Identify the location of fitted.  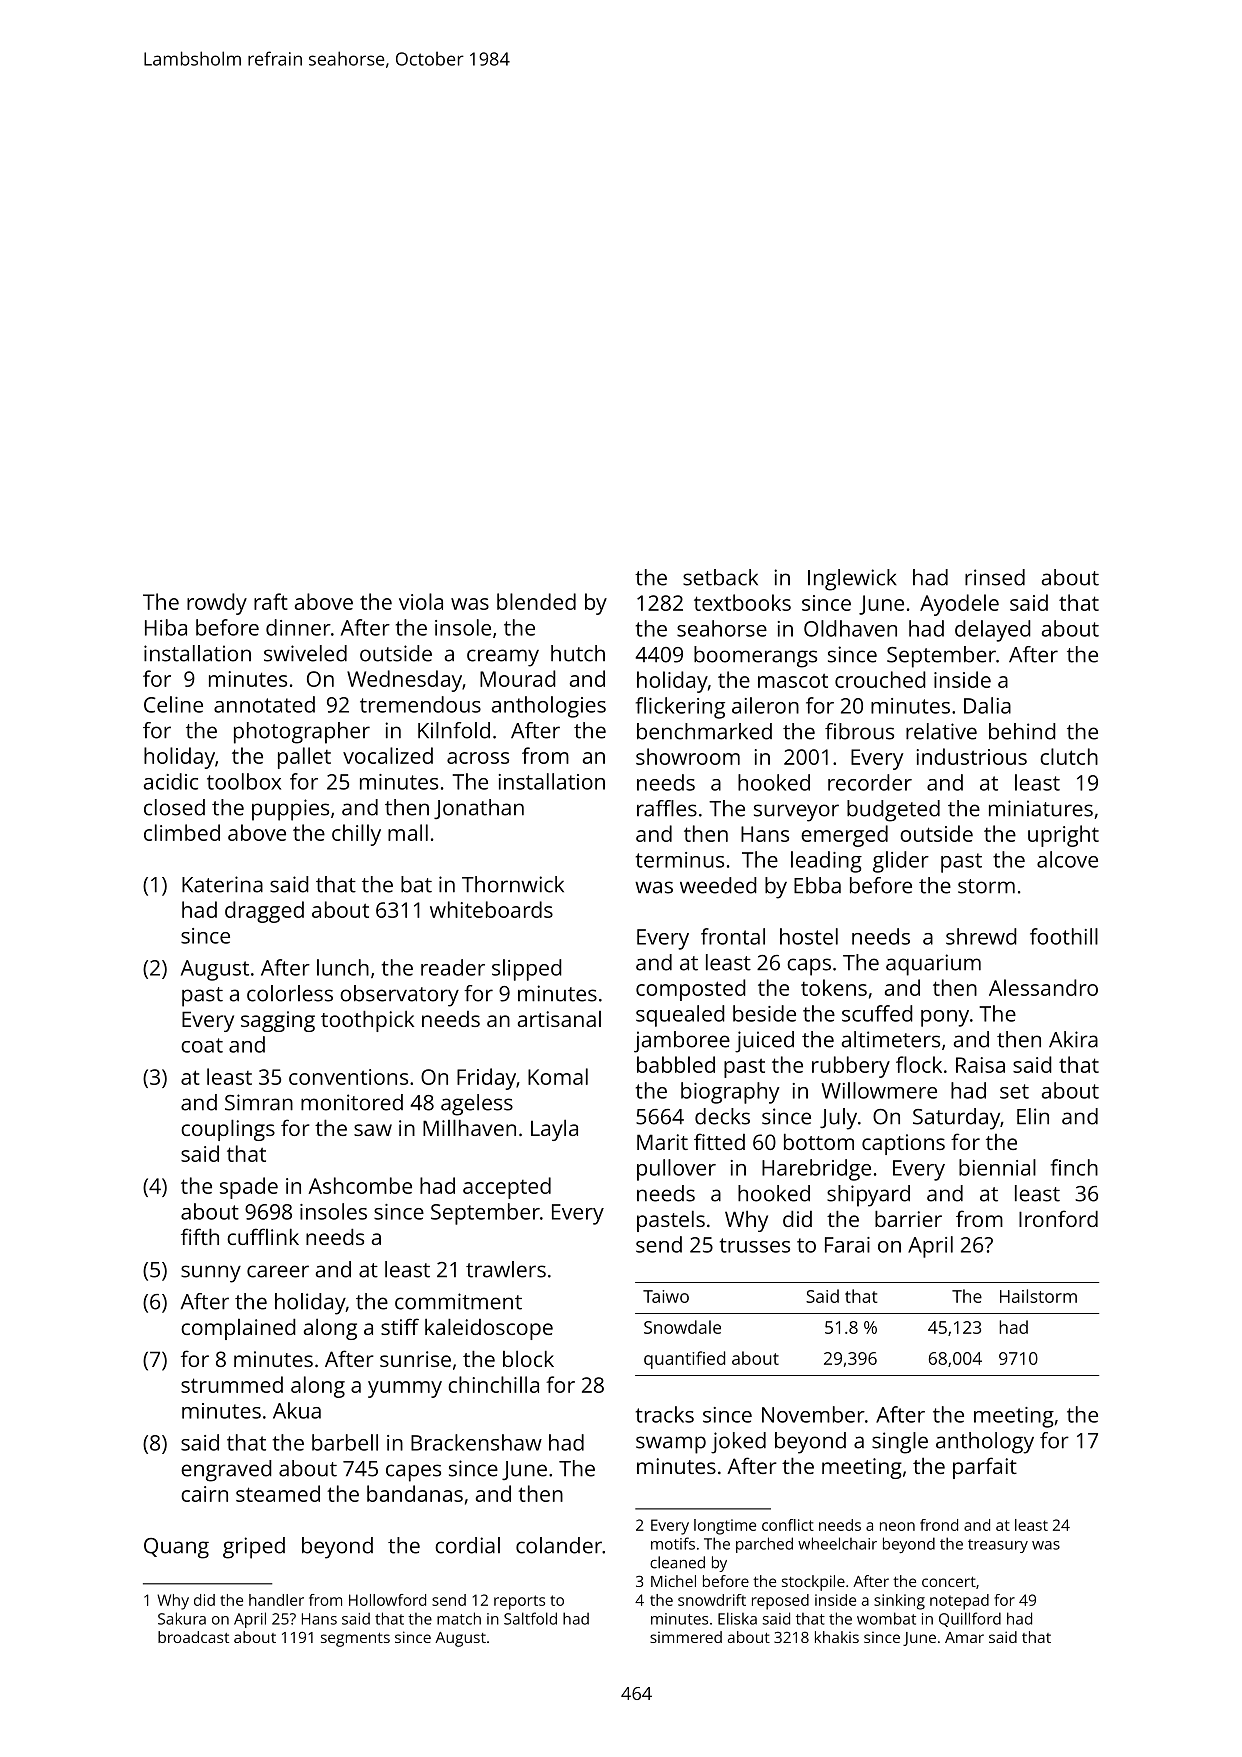
(719, 1141).
